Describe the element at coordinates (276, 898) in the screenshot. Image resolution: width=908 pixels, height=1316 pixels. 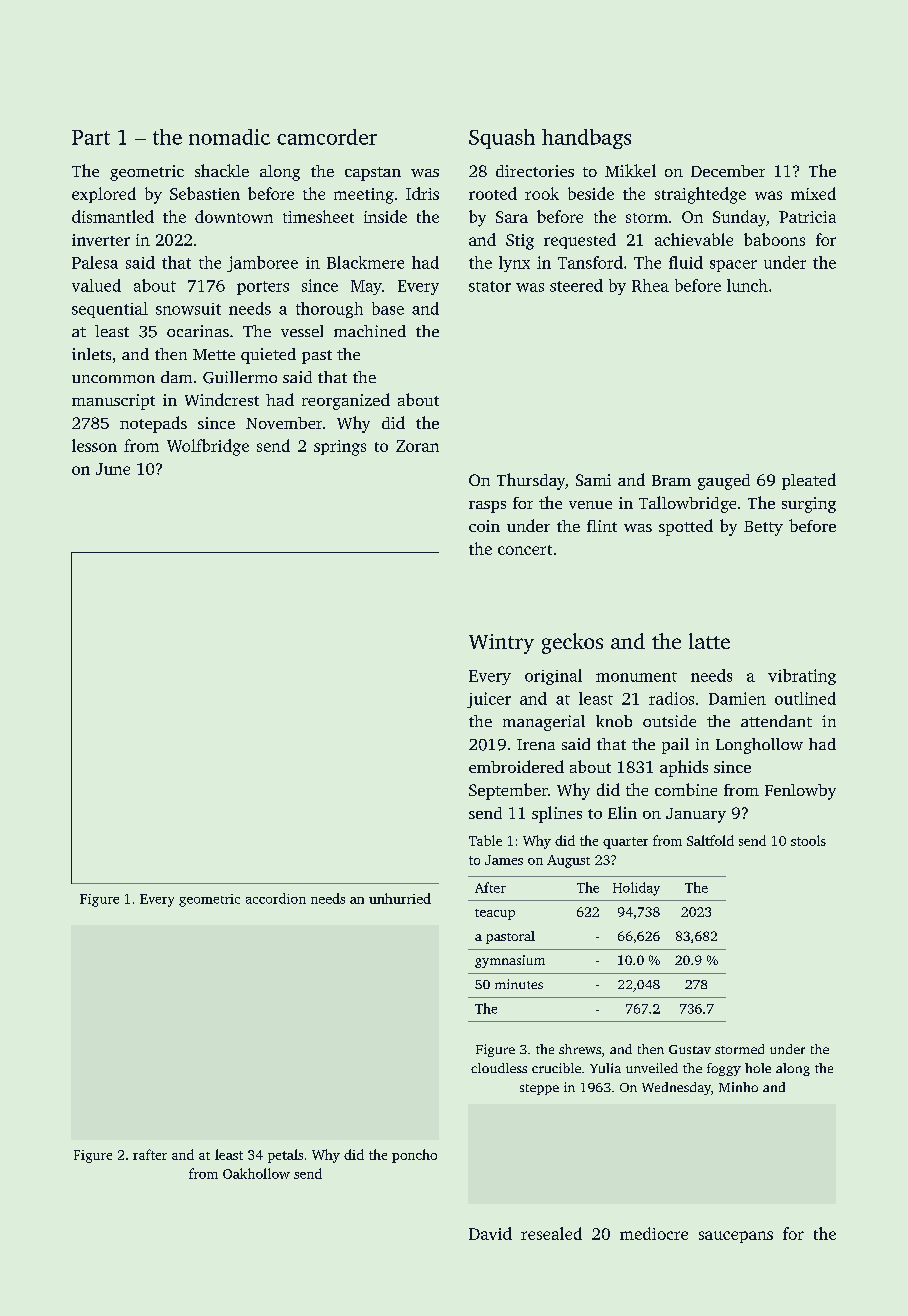
I see `accordion` at that location.
